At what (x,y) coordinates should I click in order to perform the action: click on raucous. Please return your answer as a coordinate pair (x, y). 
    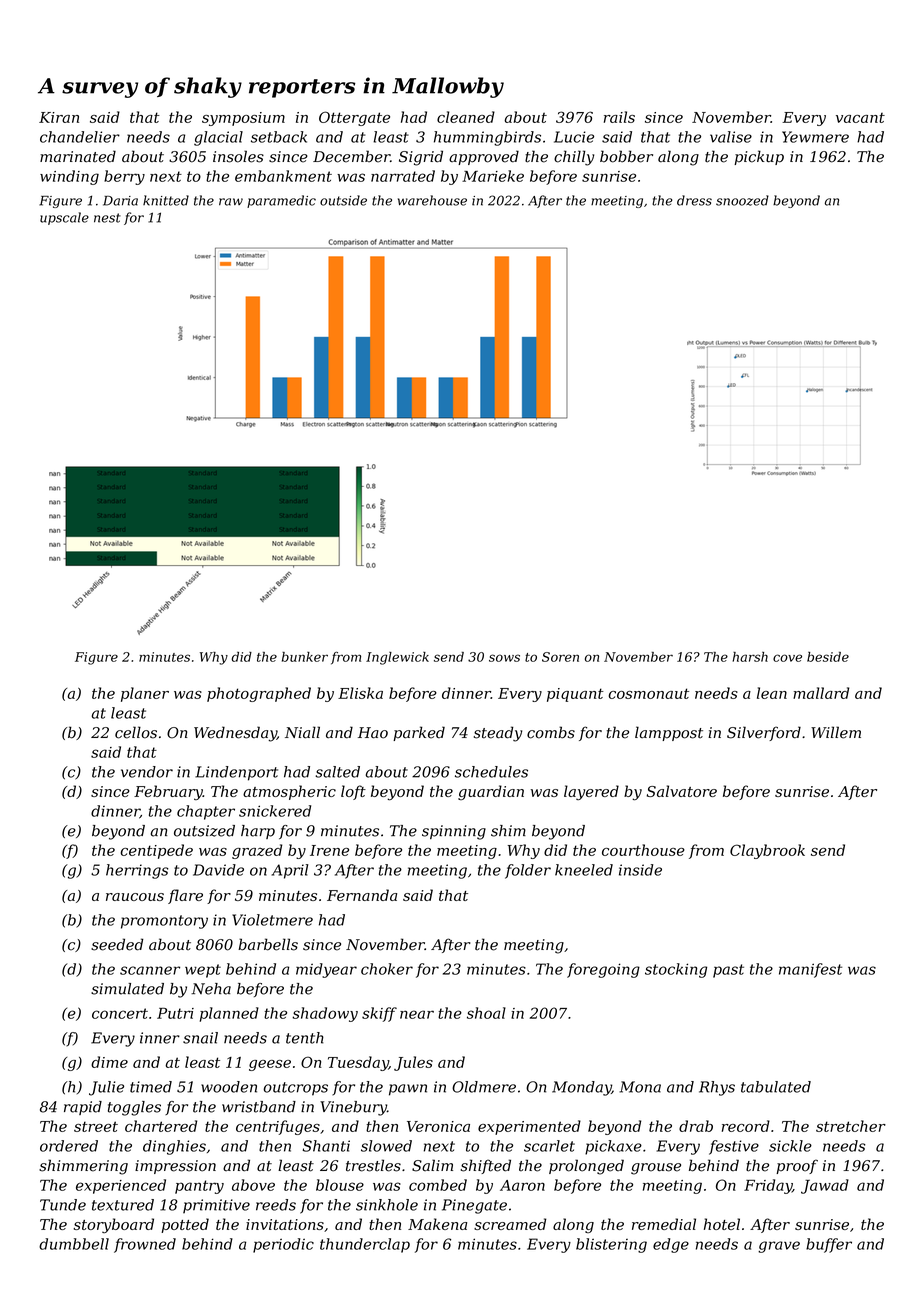
    Looking at the image, I should click on (135, 897).
